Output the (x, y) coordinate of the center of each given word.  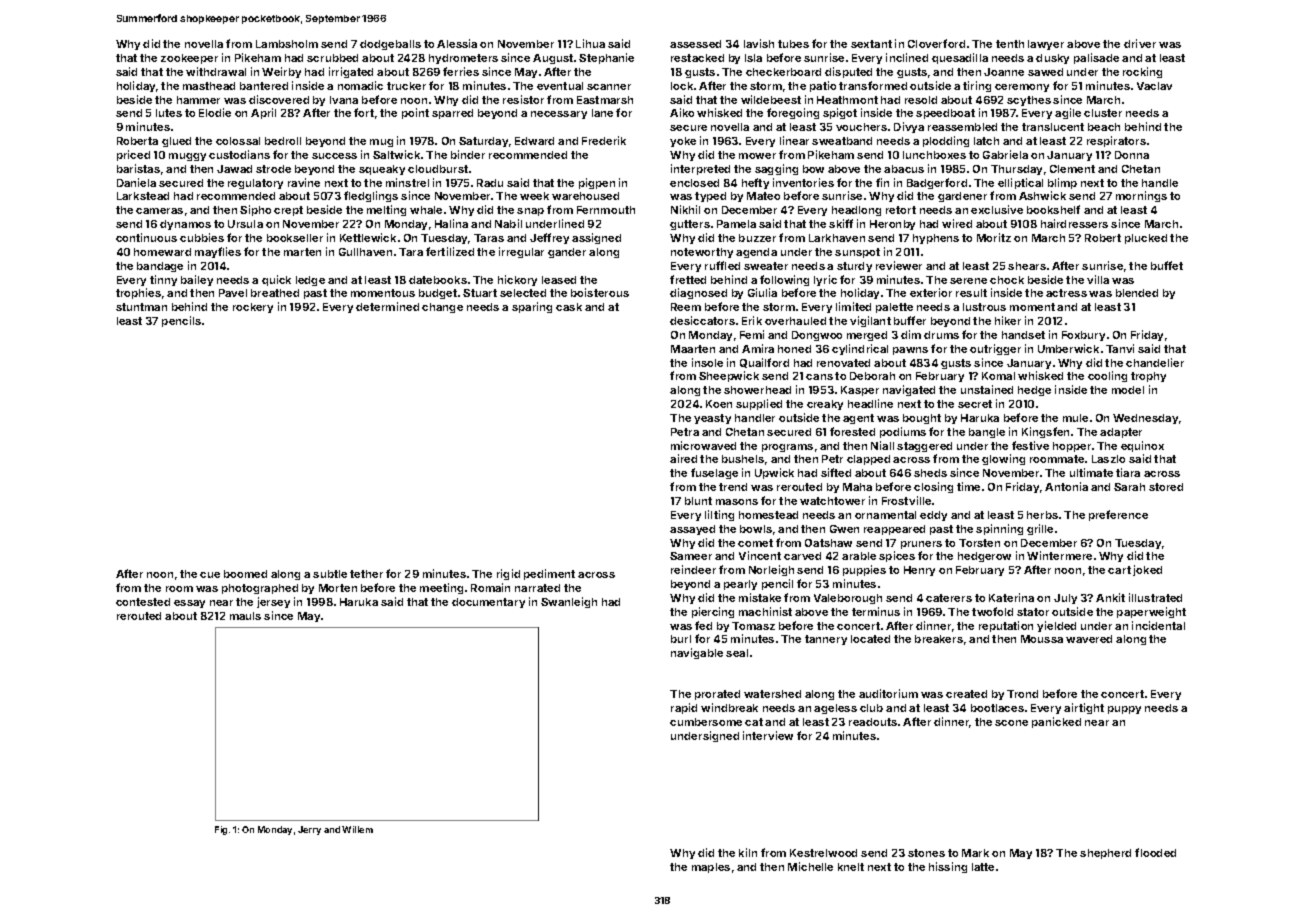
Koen (719, 404)
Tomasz (753, 626)
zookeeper (189, 59)
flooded (1155, 852)
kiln (748, 852)
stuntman (141, 307)
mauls (245, 616)
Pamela (736, 224)
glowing (1003, 459)
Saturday (483, 142)
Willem (357, 829)
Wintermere (1059, 555)
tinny (163, 280)
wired (957, 223)
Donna (1132, 155)
